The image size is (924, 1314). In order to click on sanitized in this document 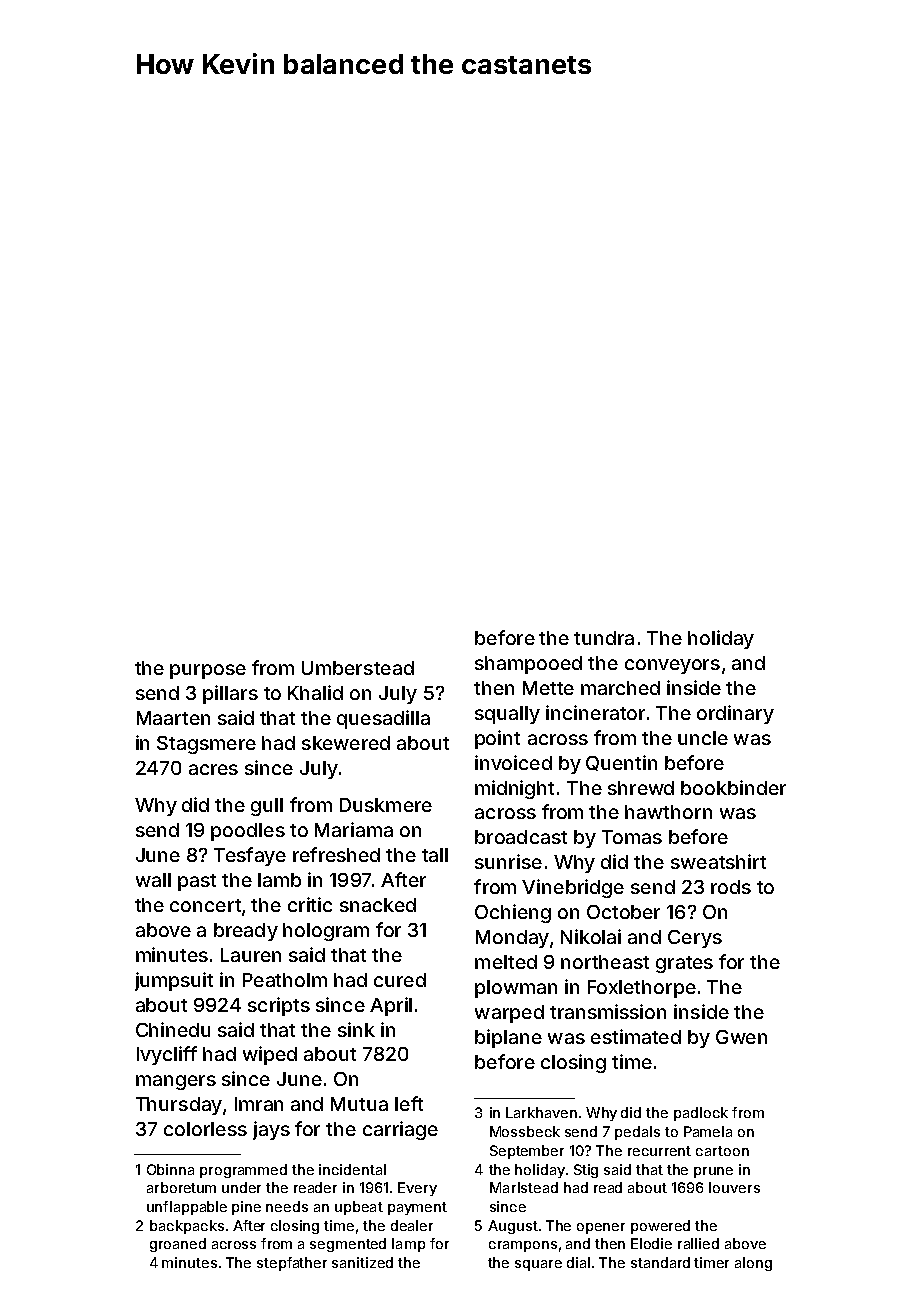, I will do `click(362, 1262)`.
